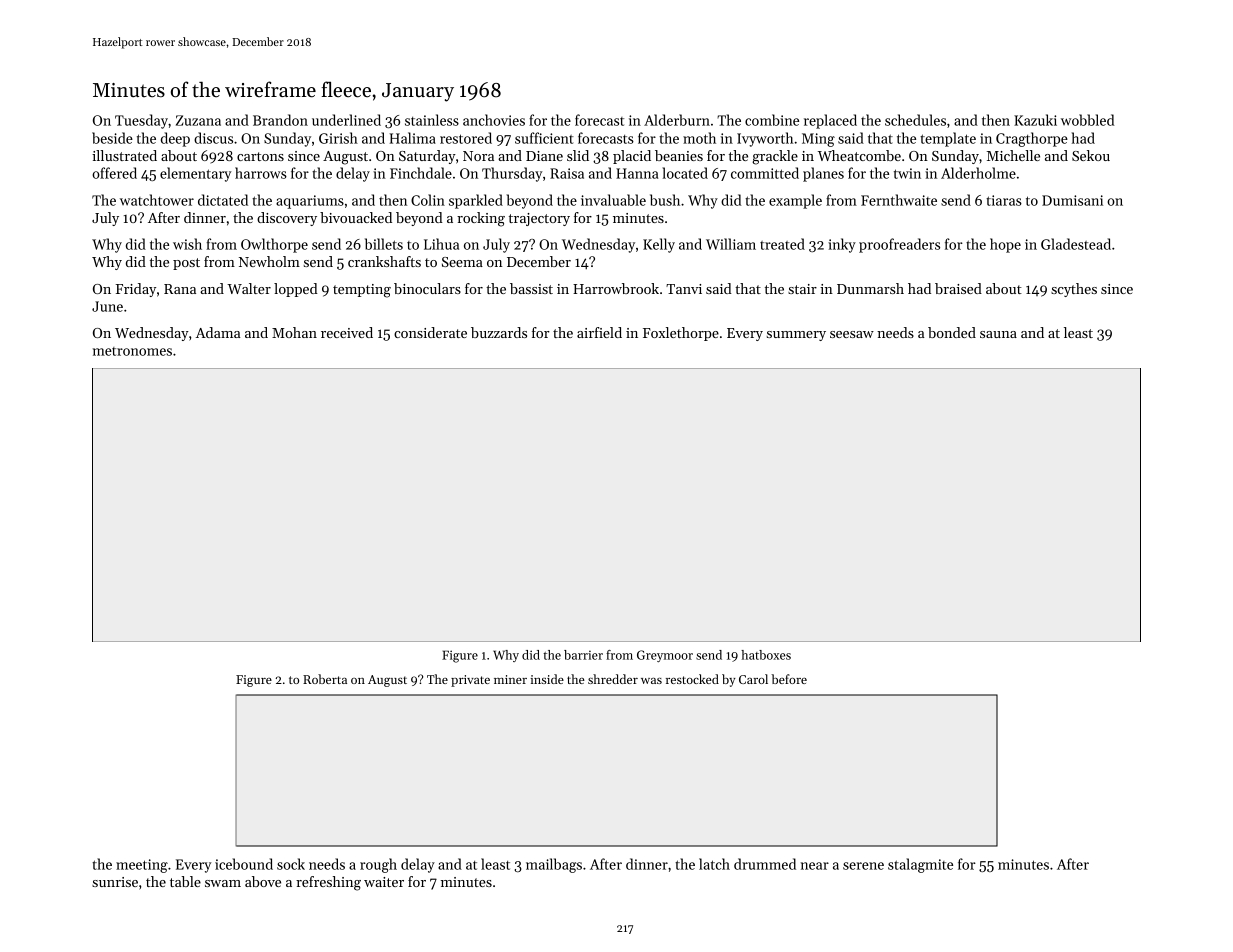  Describe the element at coordinates (470, 681) in the screenshot. I see `private` at that location.
